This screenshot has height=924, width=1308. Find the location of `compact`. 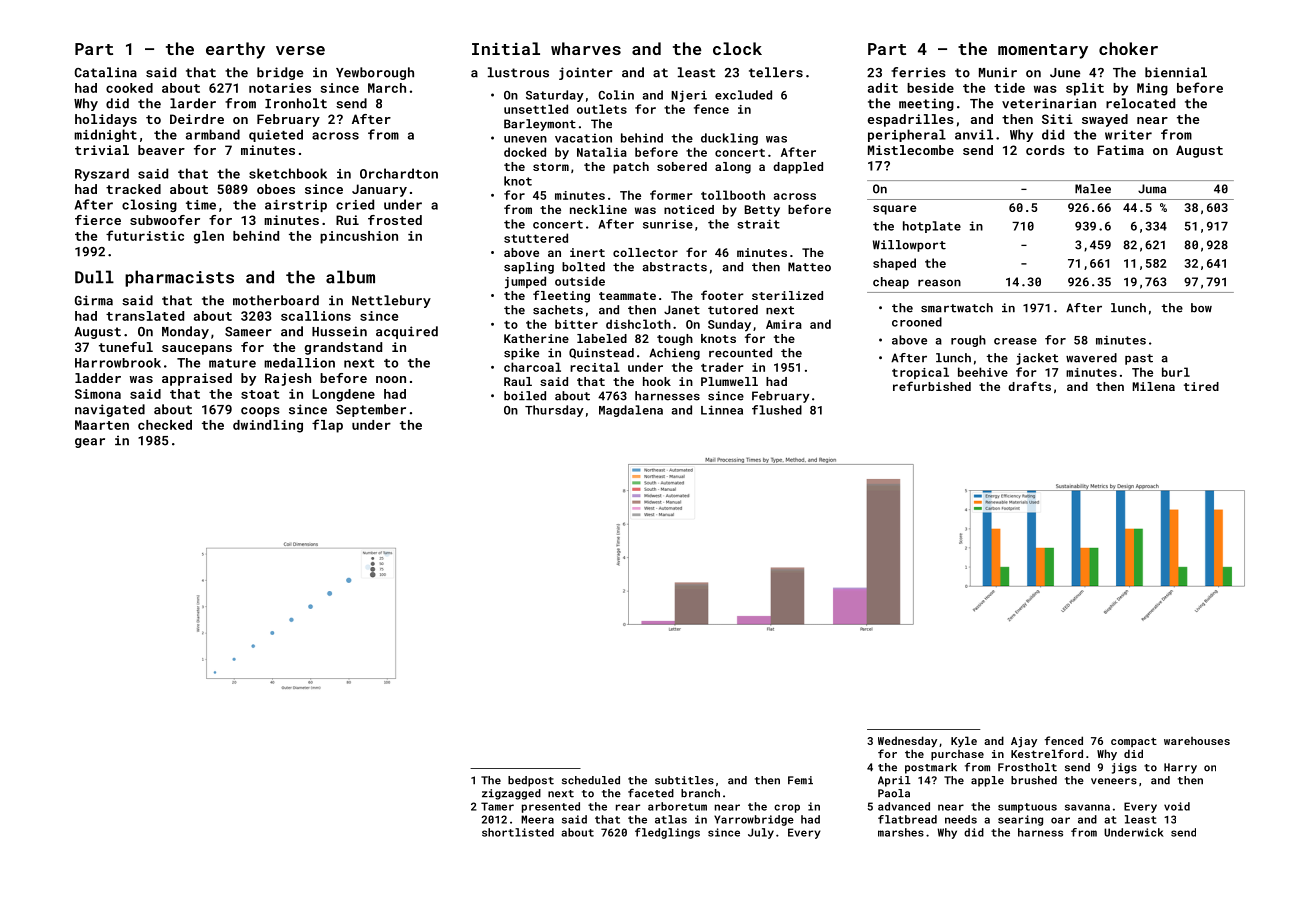

compact is located at coordinates (1134, 742).
